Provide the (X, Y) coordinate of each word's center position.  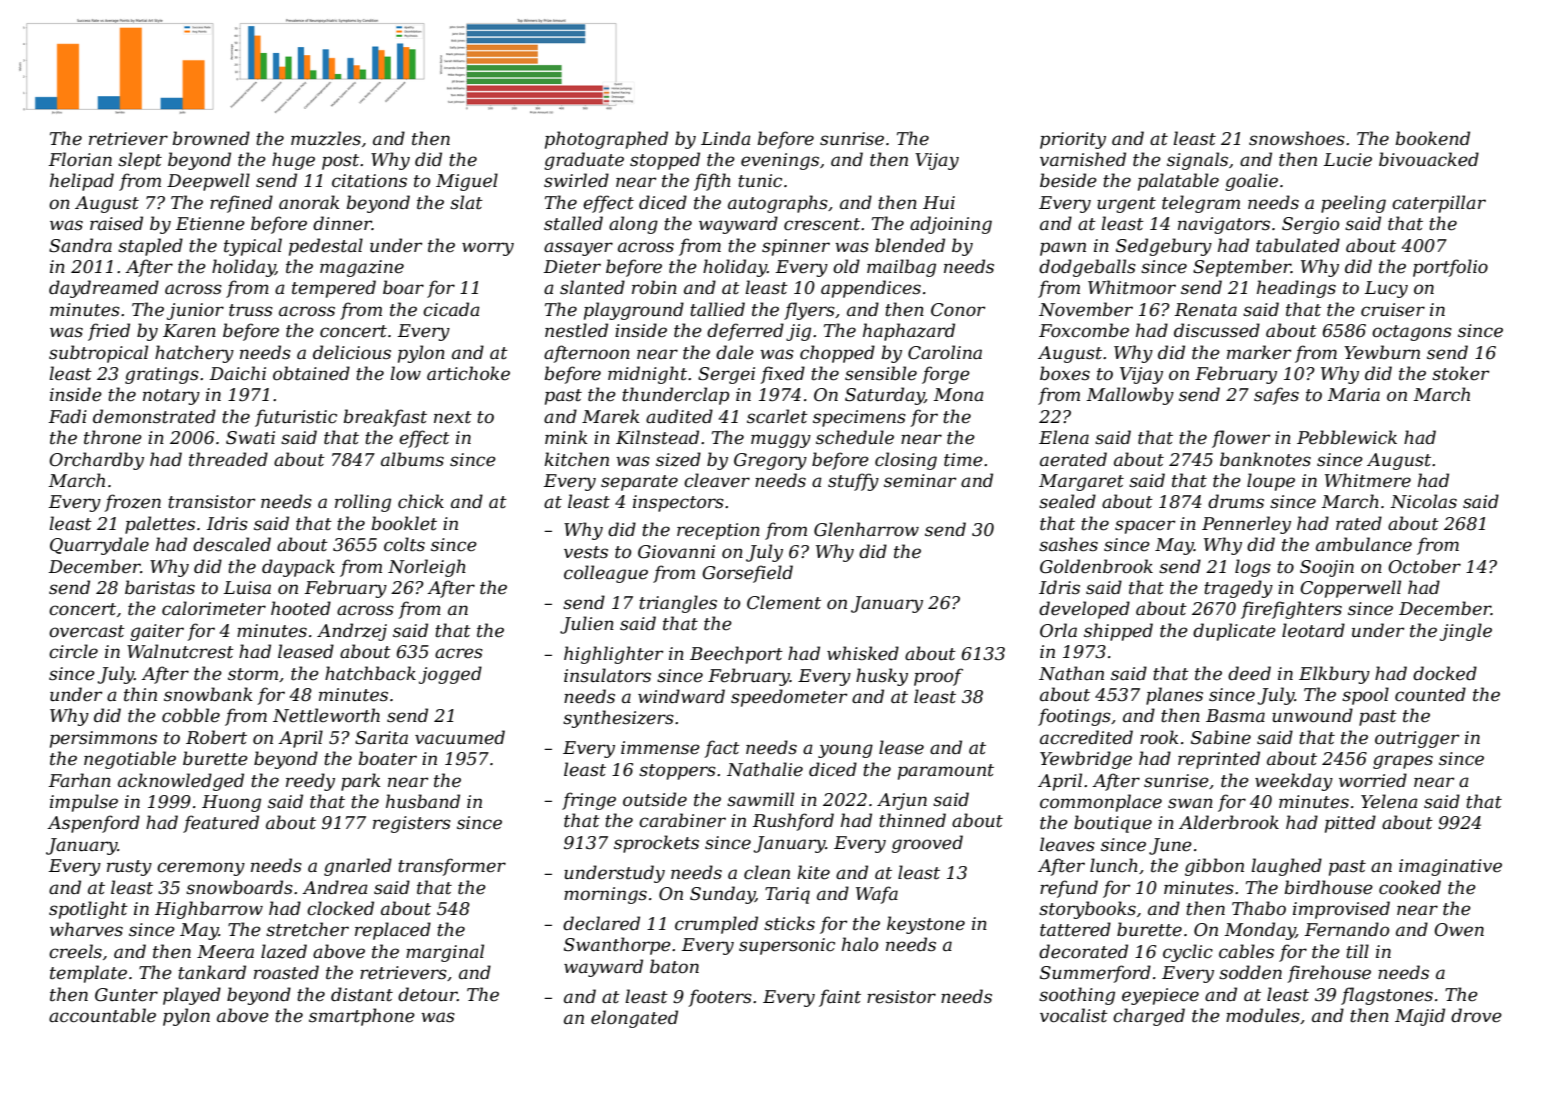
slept (140, 161)
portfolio (1450, 268)
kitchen (576, 459)
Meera (225, 952)
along (633, 225)
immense (660, 748)
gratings (162, 375)
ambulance (1364, 544)
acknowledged (181, 782)
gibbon (1214, 867)
